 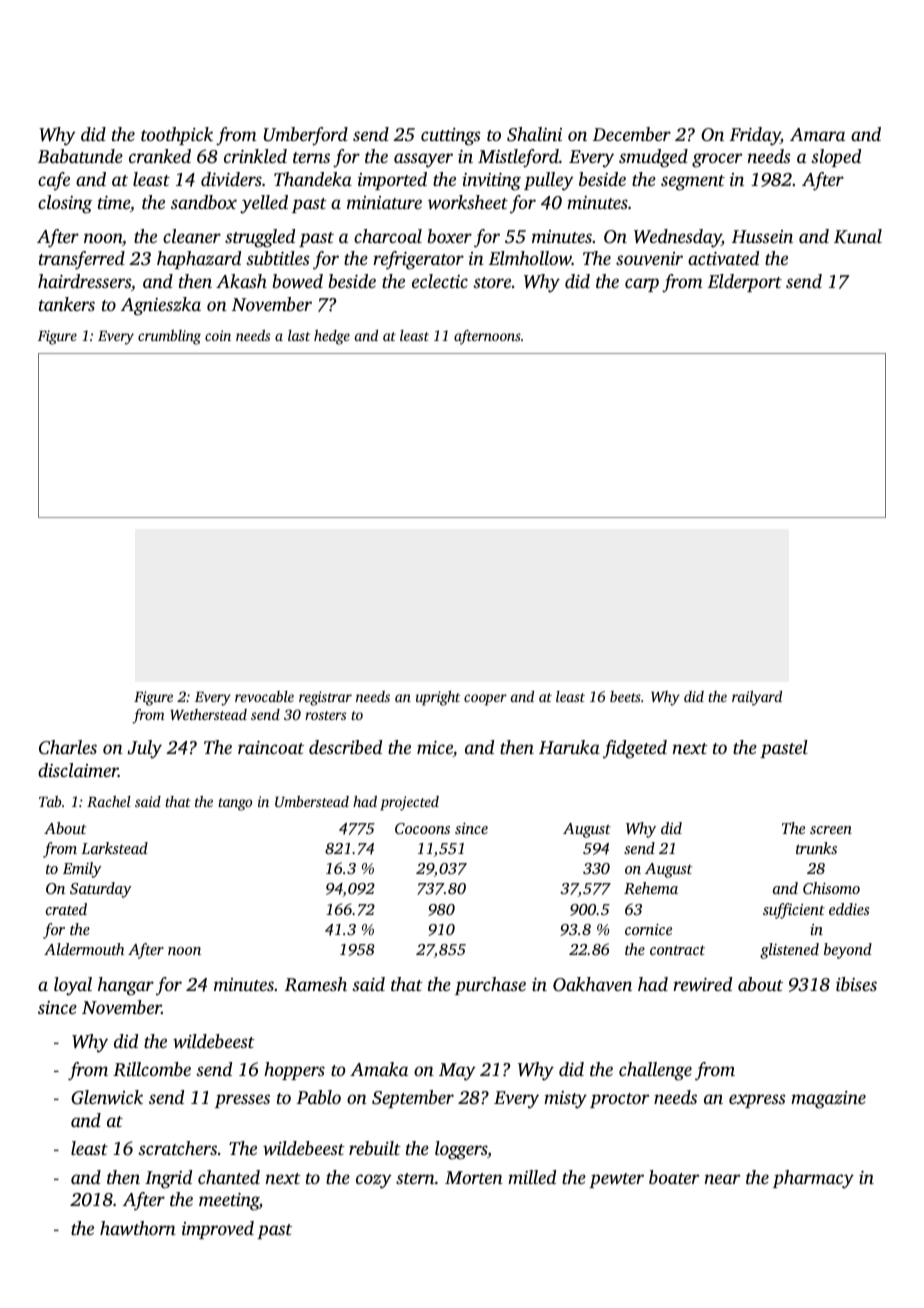 I want to click on Glenwick, so click(x=107, y=1097).
